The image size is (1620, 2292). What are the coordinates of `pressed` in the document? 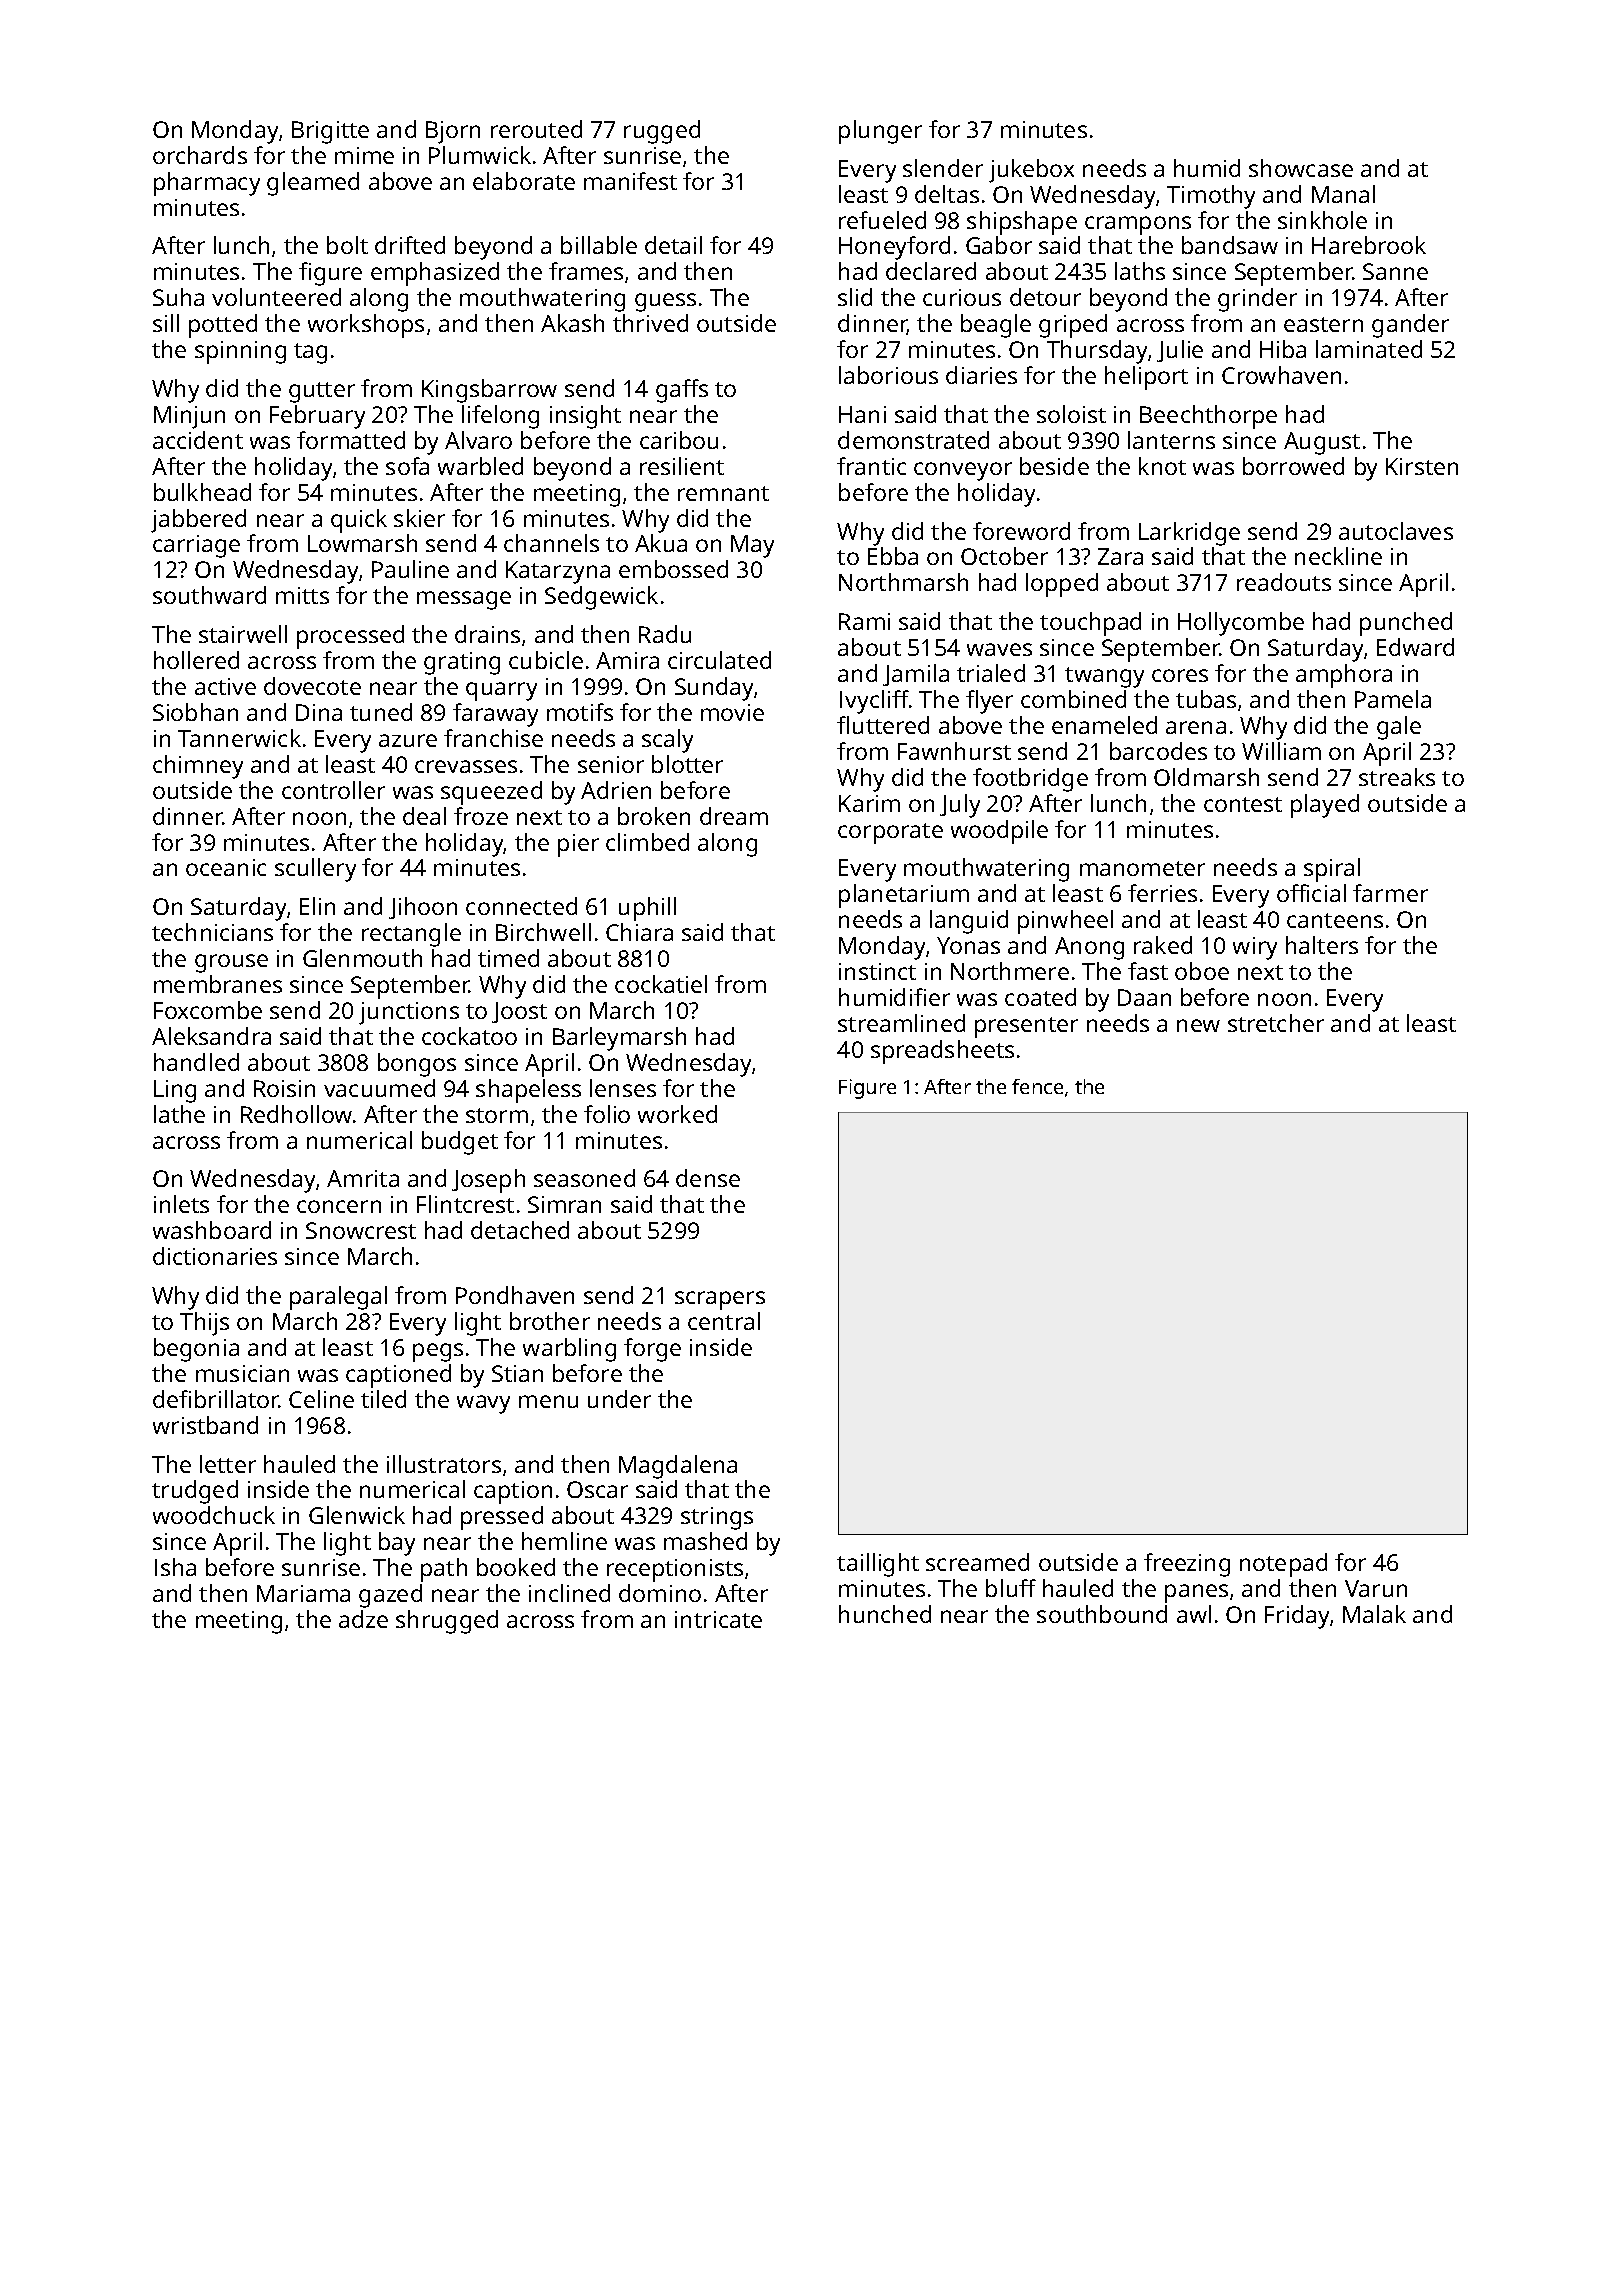 It's located at (502, 1518).
